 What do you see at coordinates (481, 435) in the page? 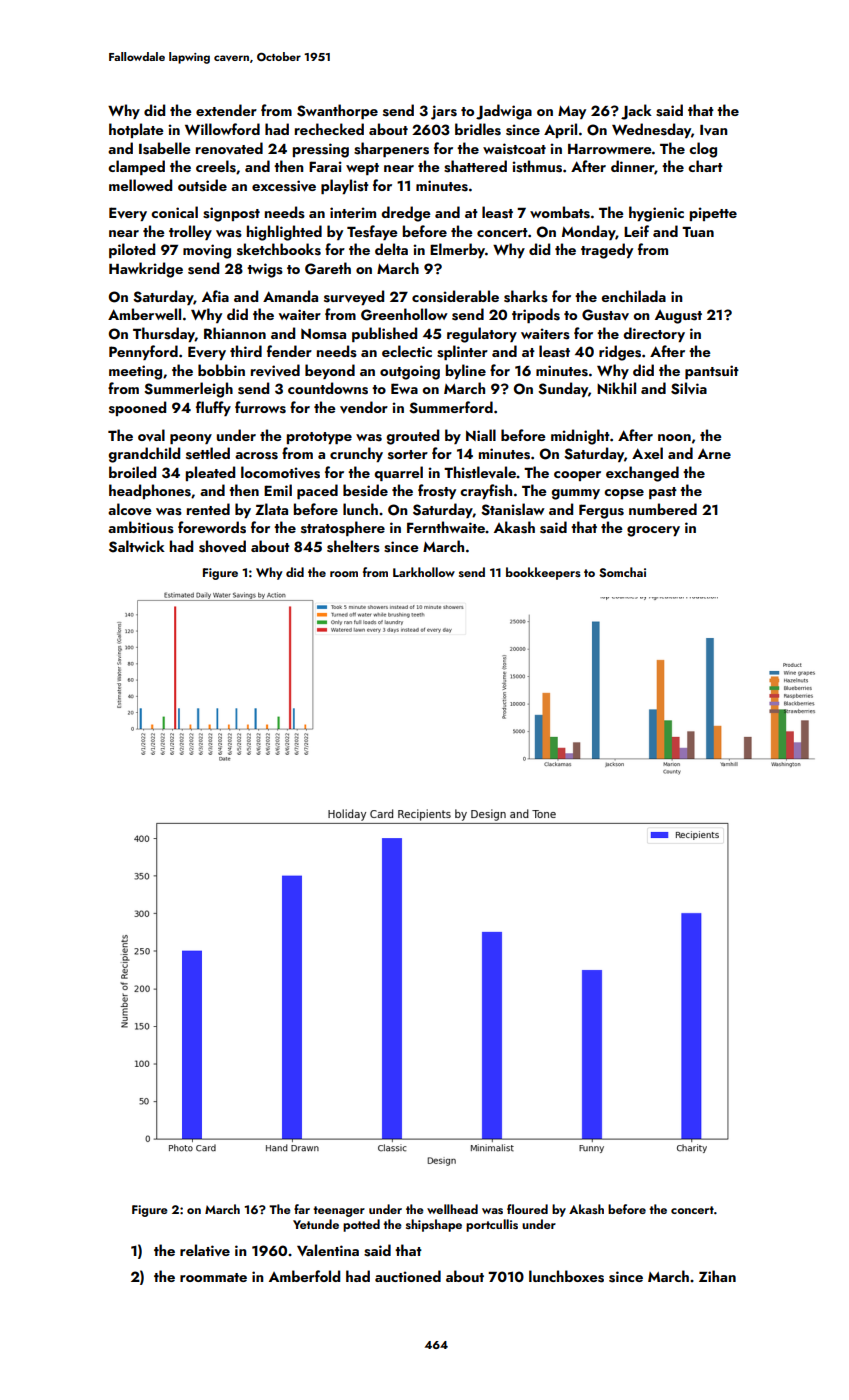
I see `Niall` at bounding box center [481, 435].
